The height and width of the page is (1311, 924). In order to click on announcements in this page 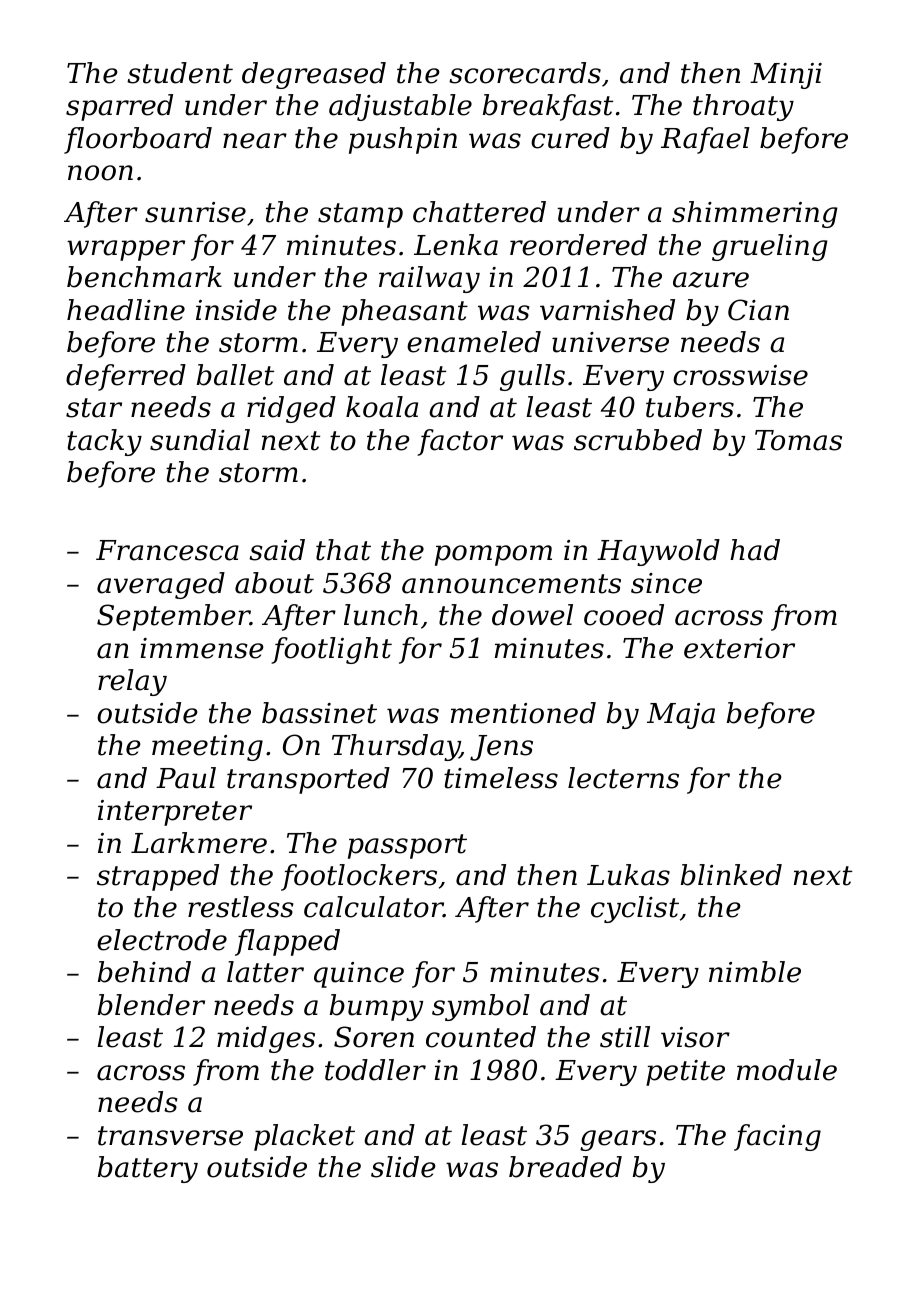, I will do `click(511, 584)`.
